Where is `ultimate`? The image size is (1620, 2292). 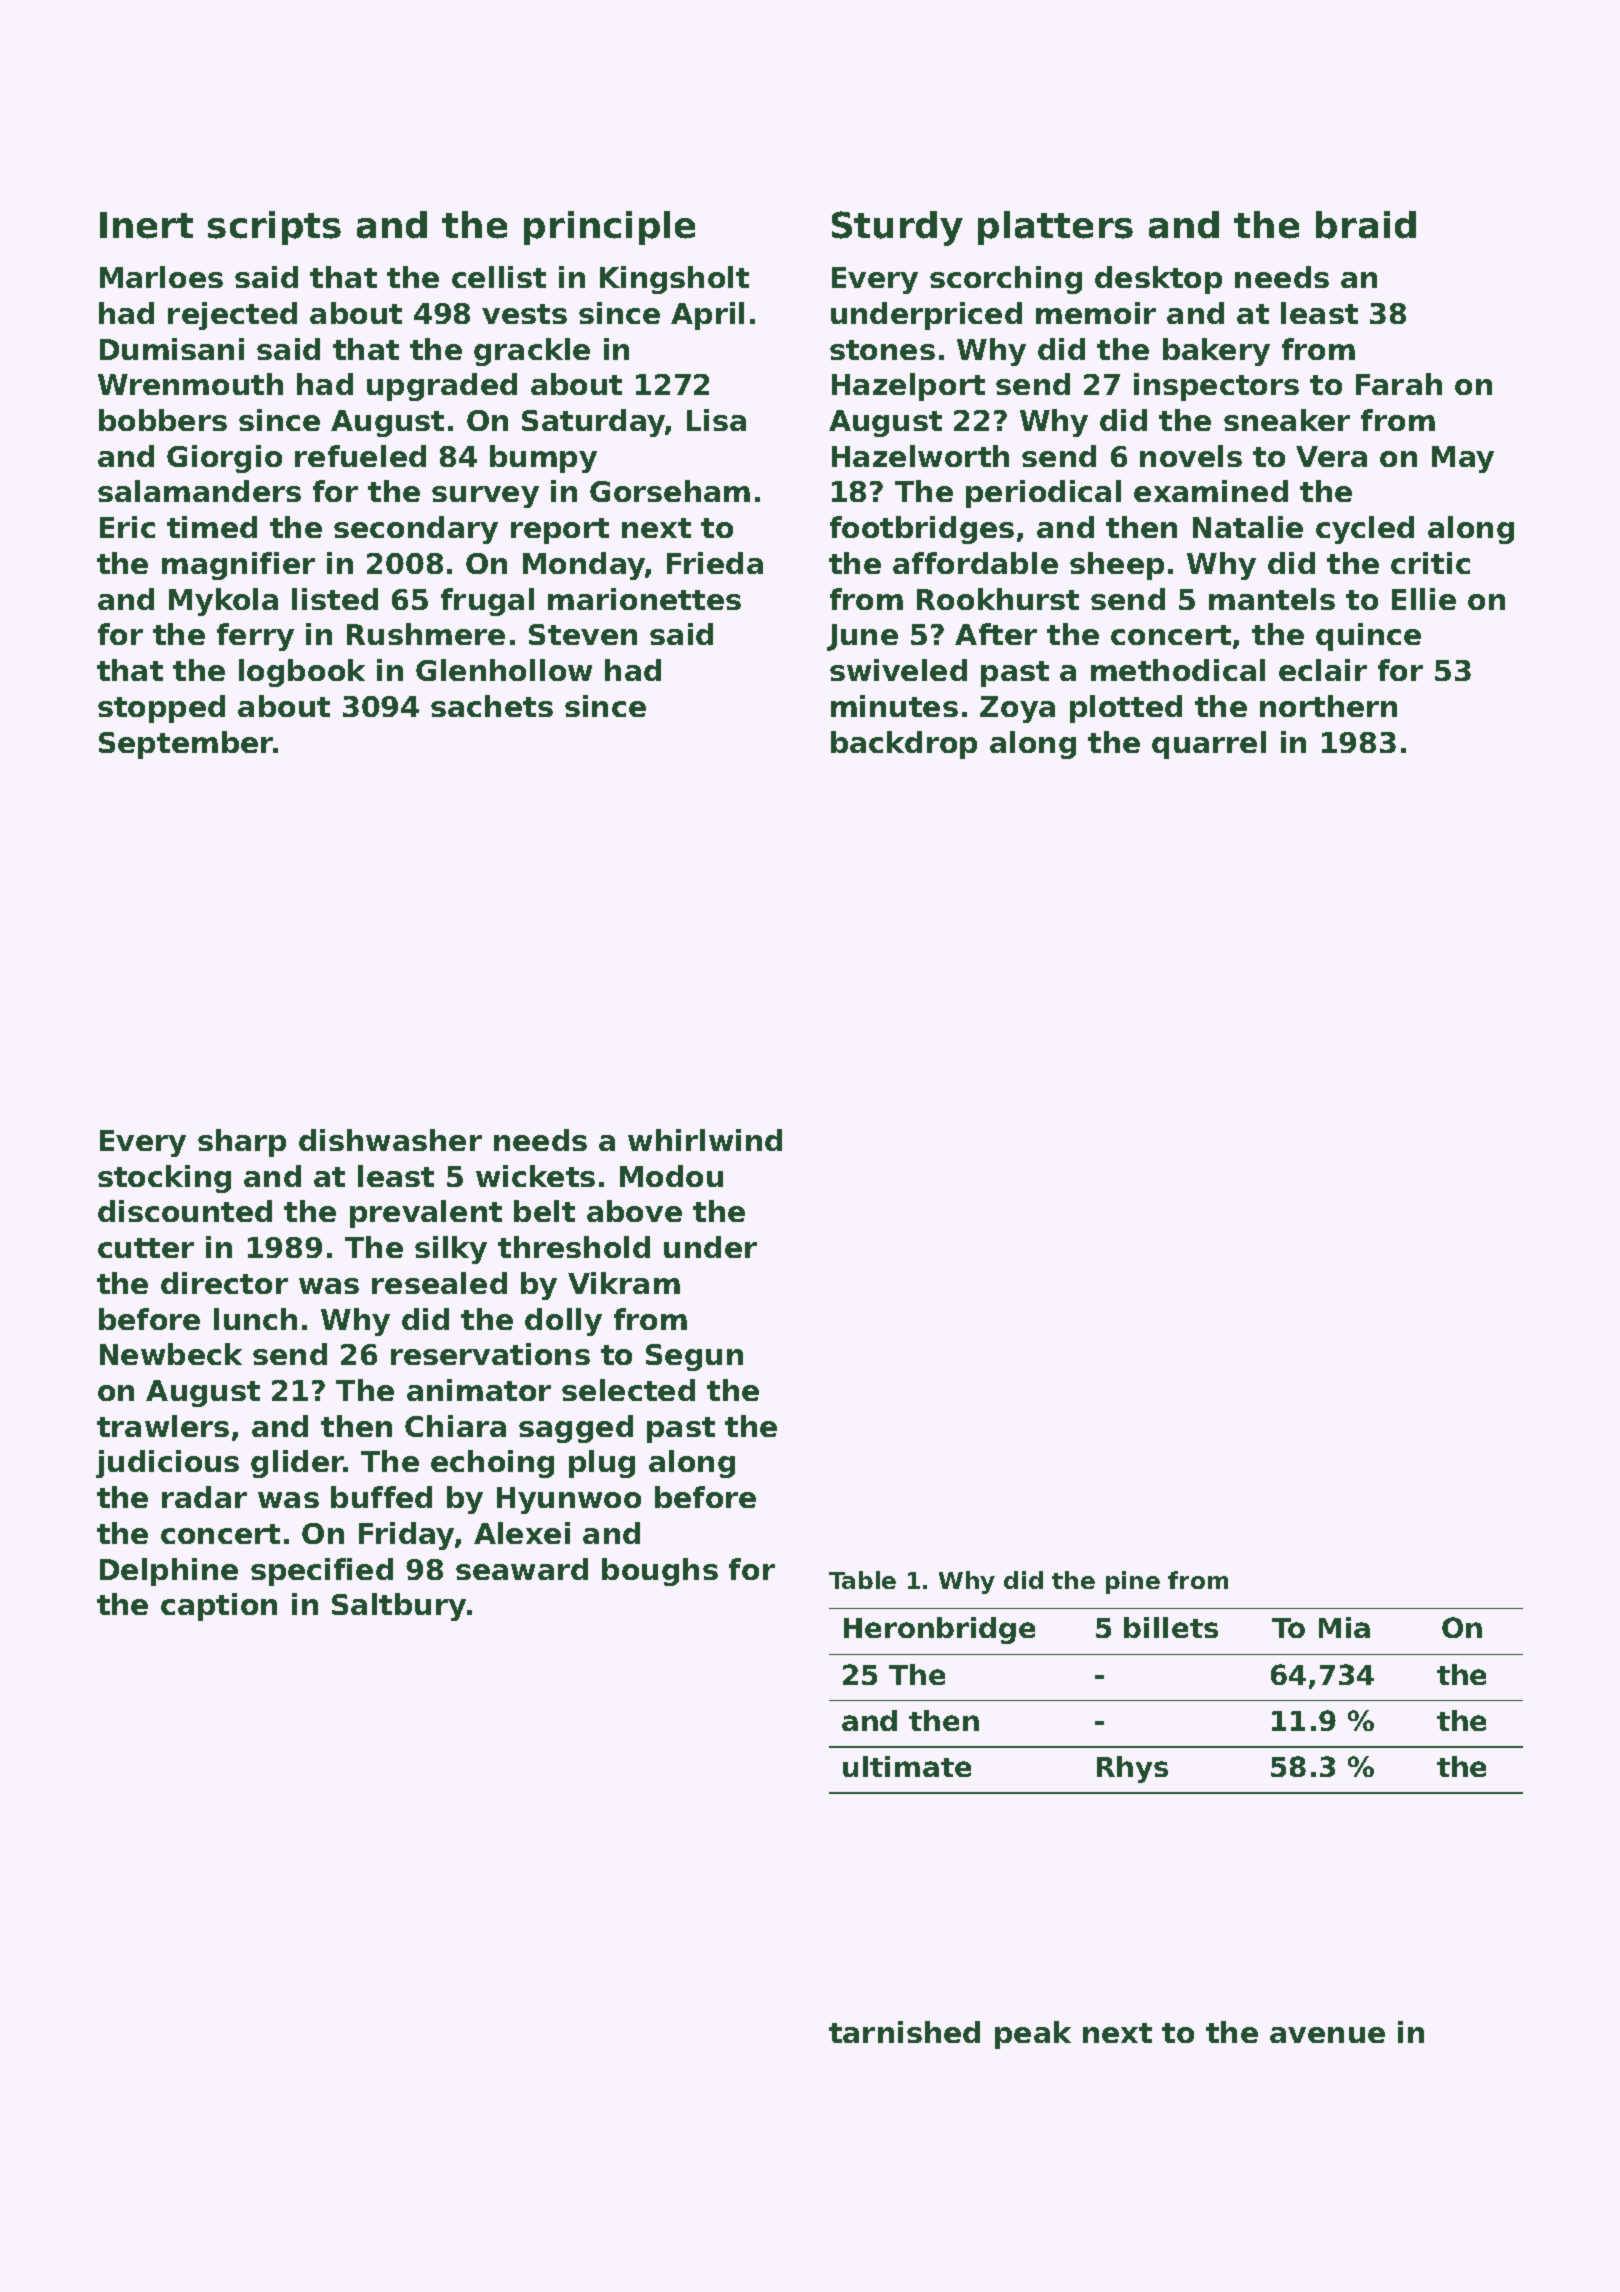
ultimate is located at coordinates (907, 1766).
